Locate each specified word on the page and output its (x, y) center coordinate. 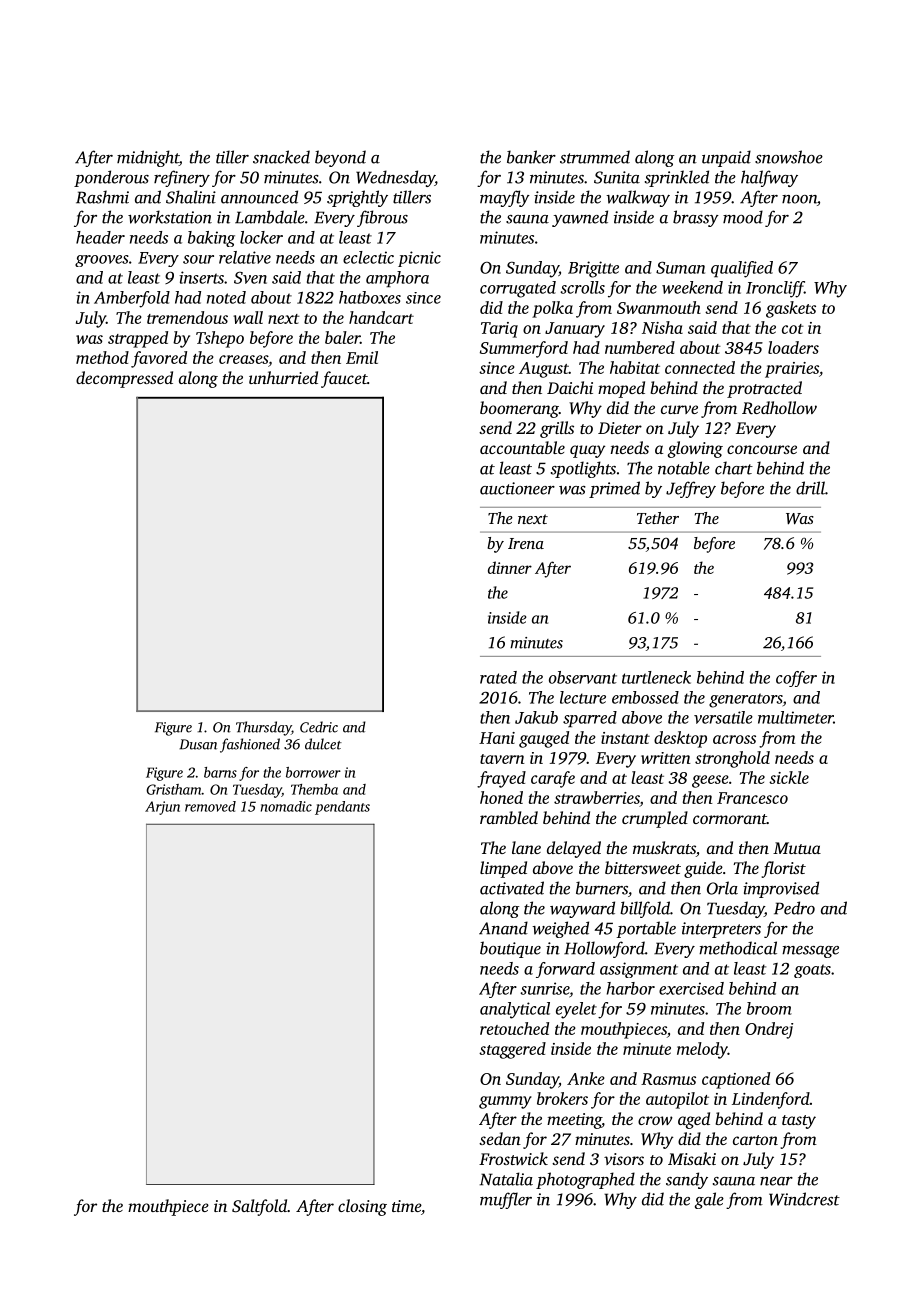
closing (362, 1207)
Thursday (263, 728)
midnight (148, 158)
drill (810, 488)
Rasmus (668, 1079)
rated (498, 677)
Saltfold (260, 1207)
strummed (595, 157)
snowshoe (789, 157)
